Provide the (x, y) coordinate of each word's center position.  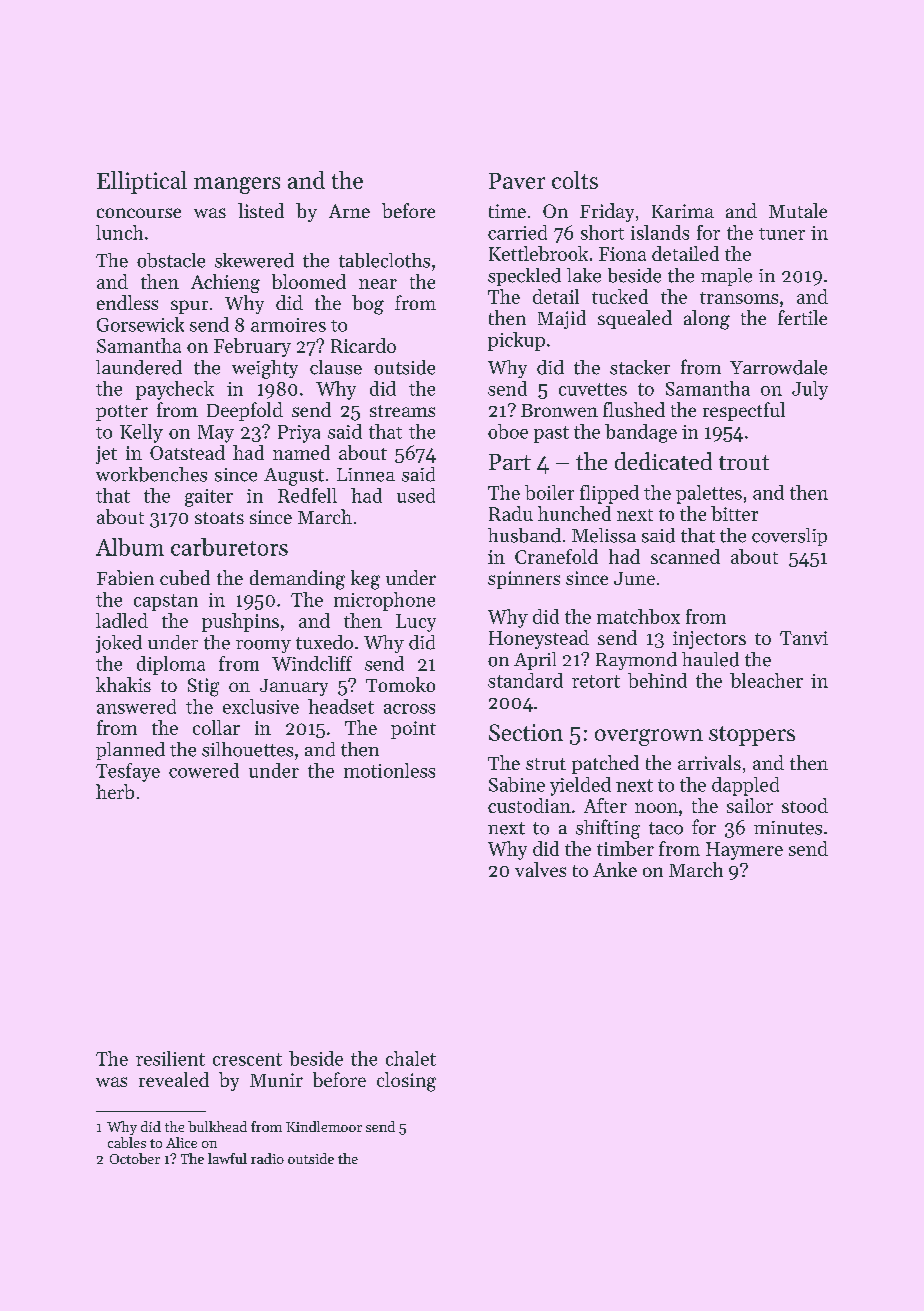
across (409, 709)
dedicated (663, 461)
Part (510, 462)
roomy (263, 646)
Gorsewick (140, 324)
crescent (247, 1059)
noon (656, 808)
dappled (745, 786)
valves (540, 869)
